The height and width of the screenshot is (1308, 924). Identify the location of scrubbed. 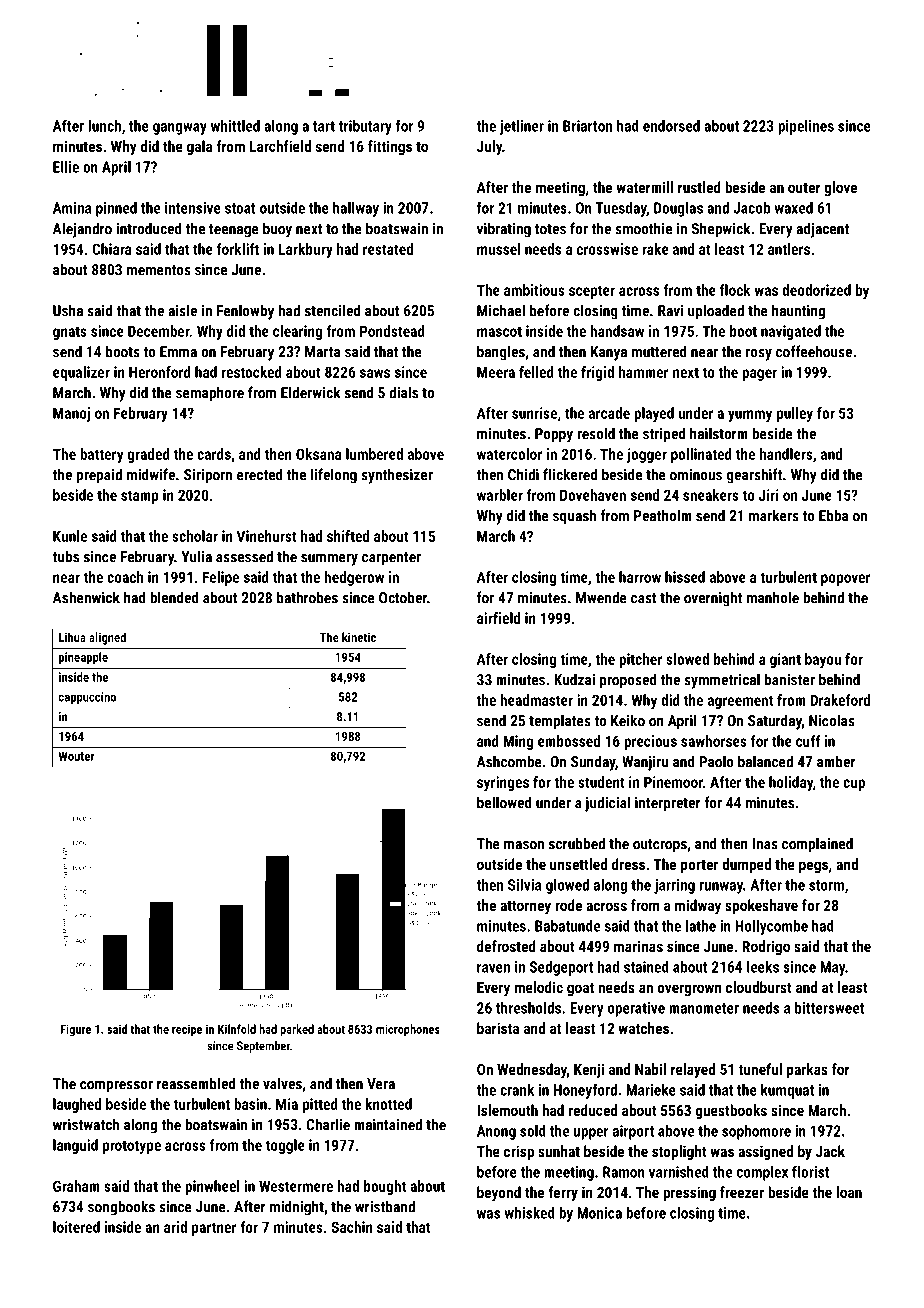
(577, 843).
